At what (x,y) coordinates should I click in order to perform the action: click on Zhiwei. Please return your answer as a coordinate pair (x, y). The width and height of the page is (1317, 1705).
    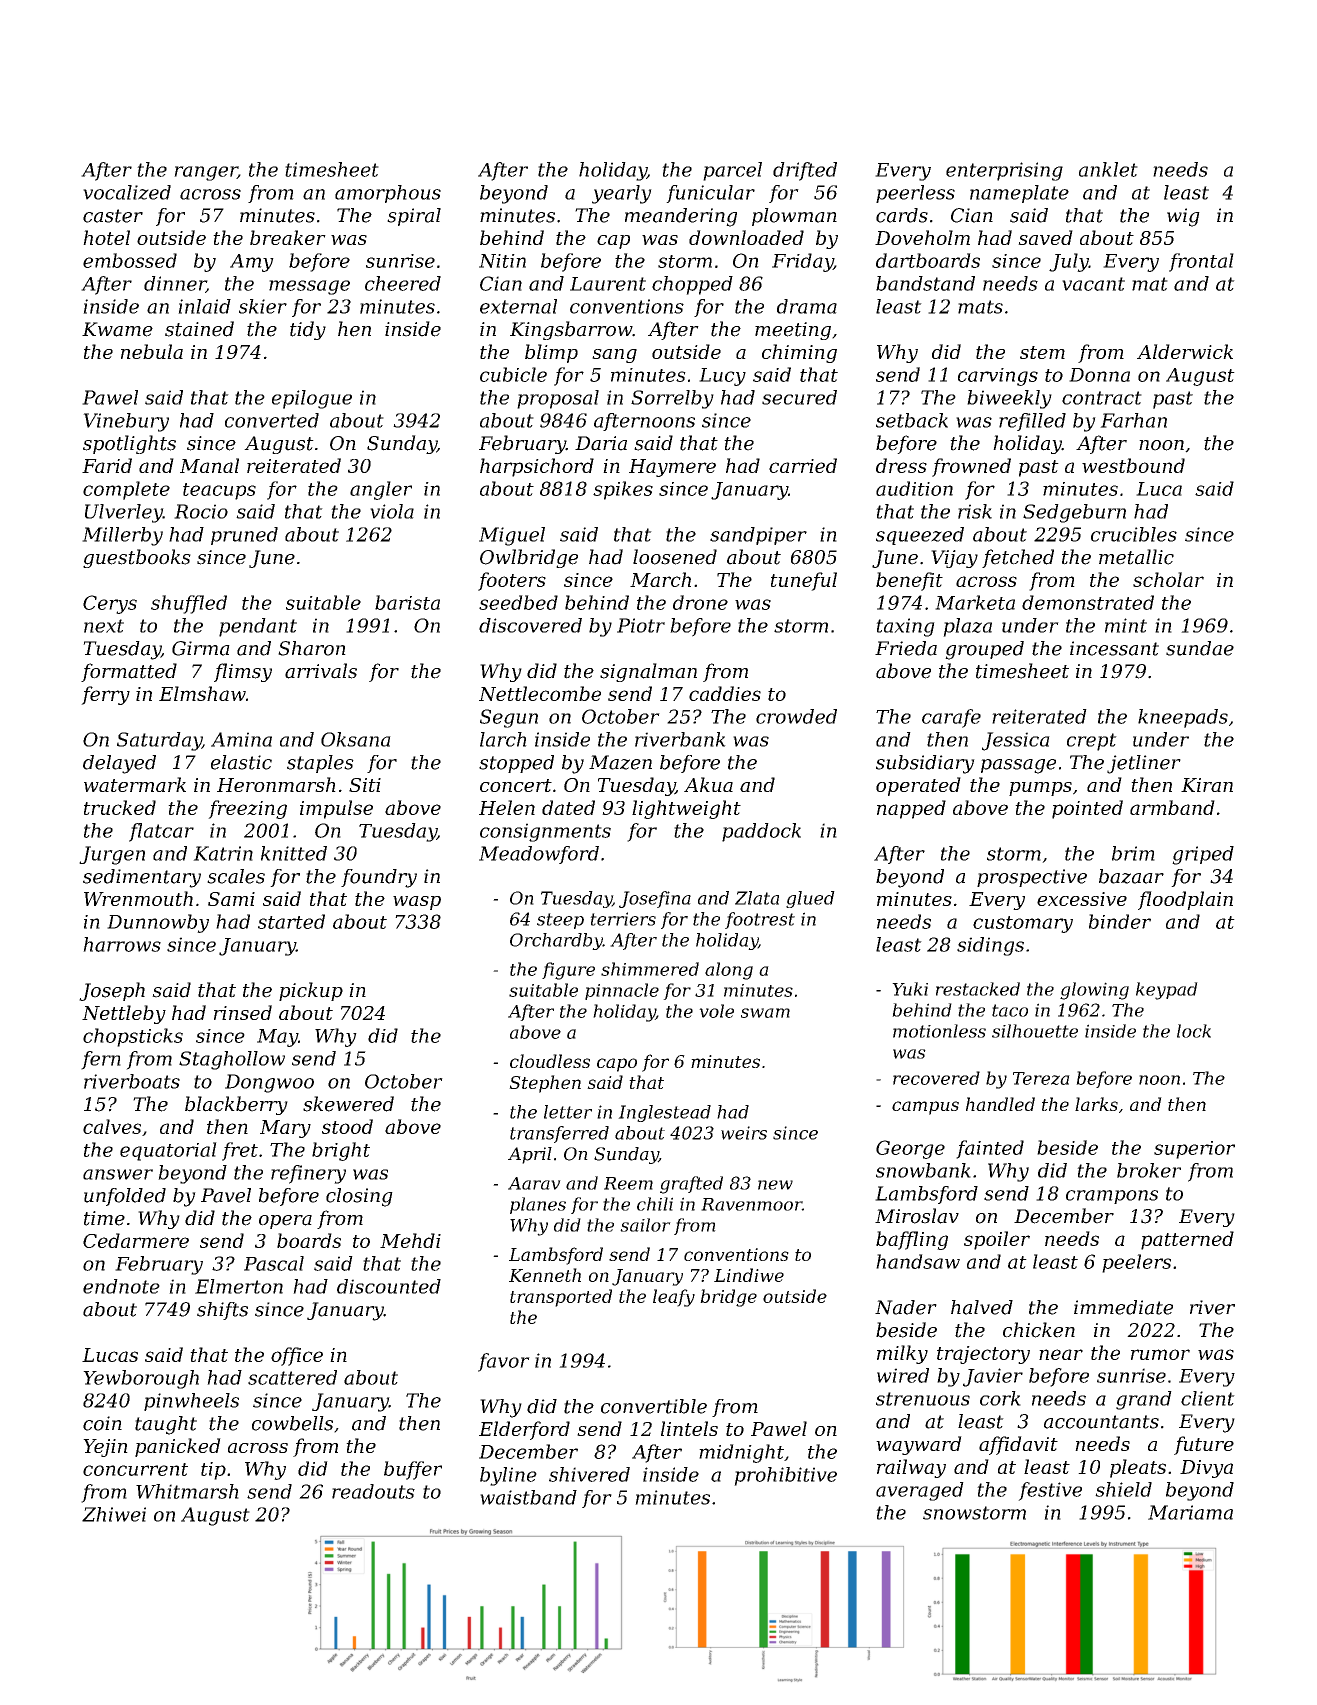
    Looking at the image, I should click on (114, 1514).
